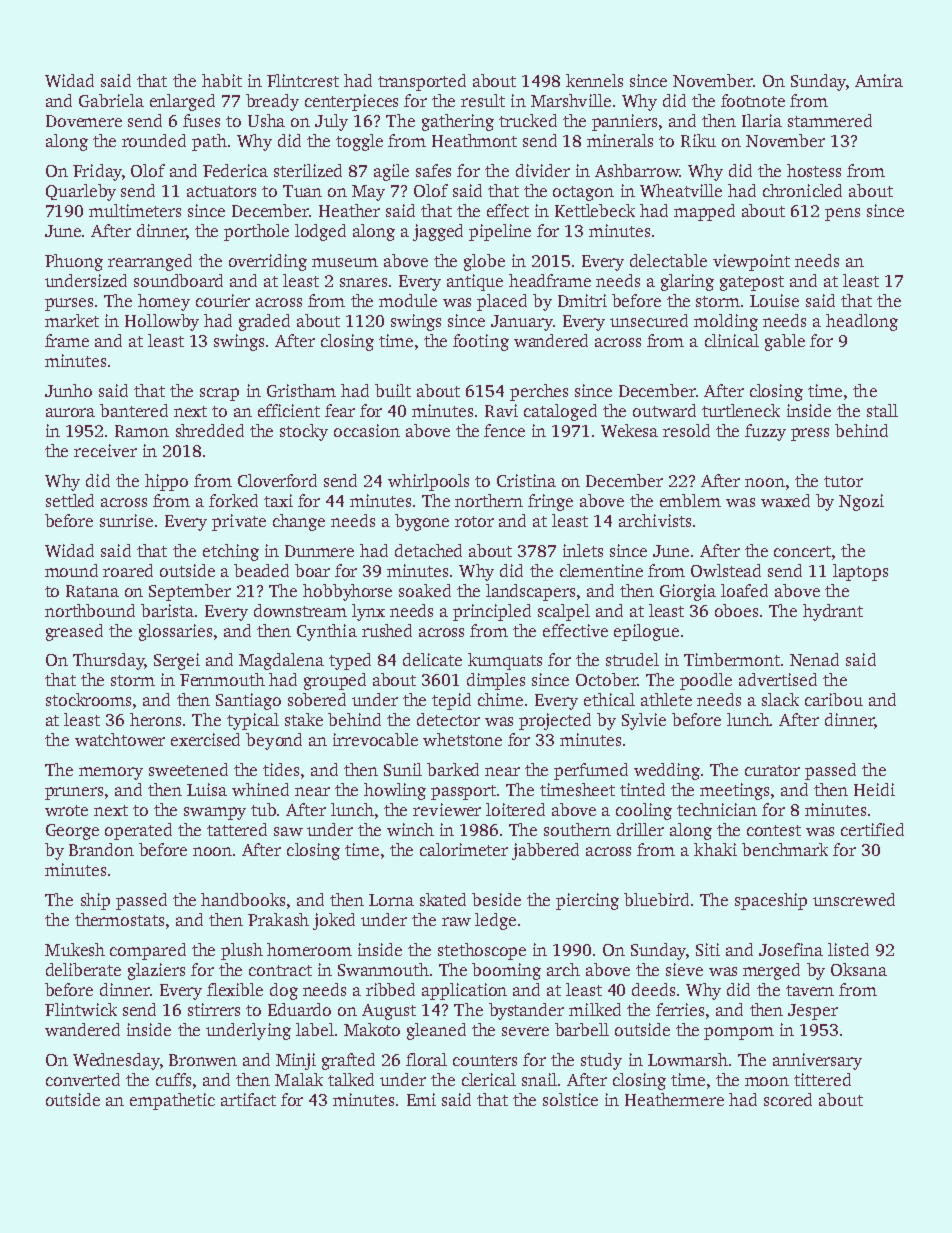 The image size is (952, 1233). What do you see at coordinates (359, 142) in the image?
I see `toggle` at bounding box center [359, 142].
